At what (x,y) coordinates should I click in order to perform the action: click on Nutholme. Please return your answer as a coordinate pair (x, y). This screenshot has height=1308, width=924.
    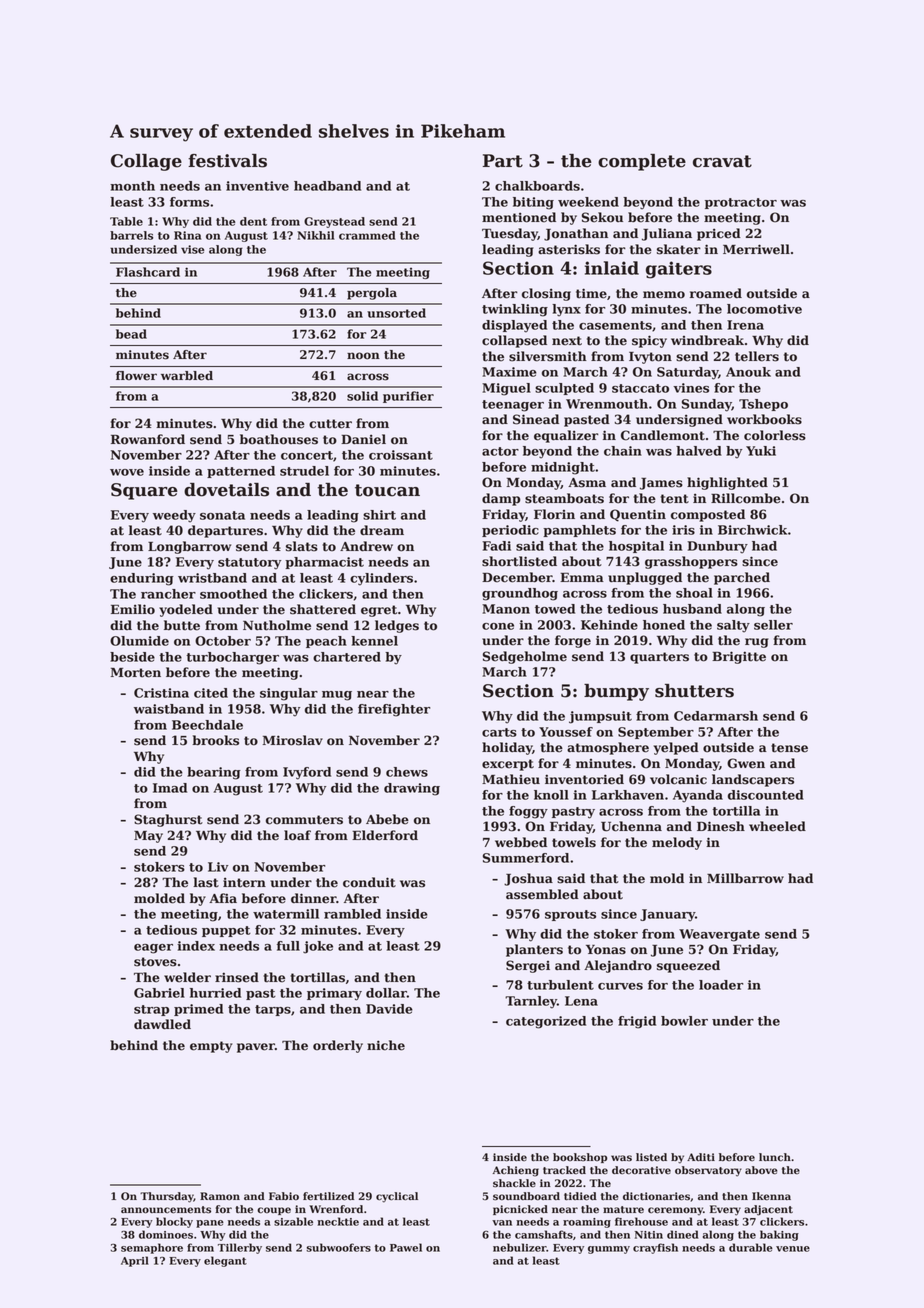
    Looking at the image, I should click on (277, 625).
